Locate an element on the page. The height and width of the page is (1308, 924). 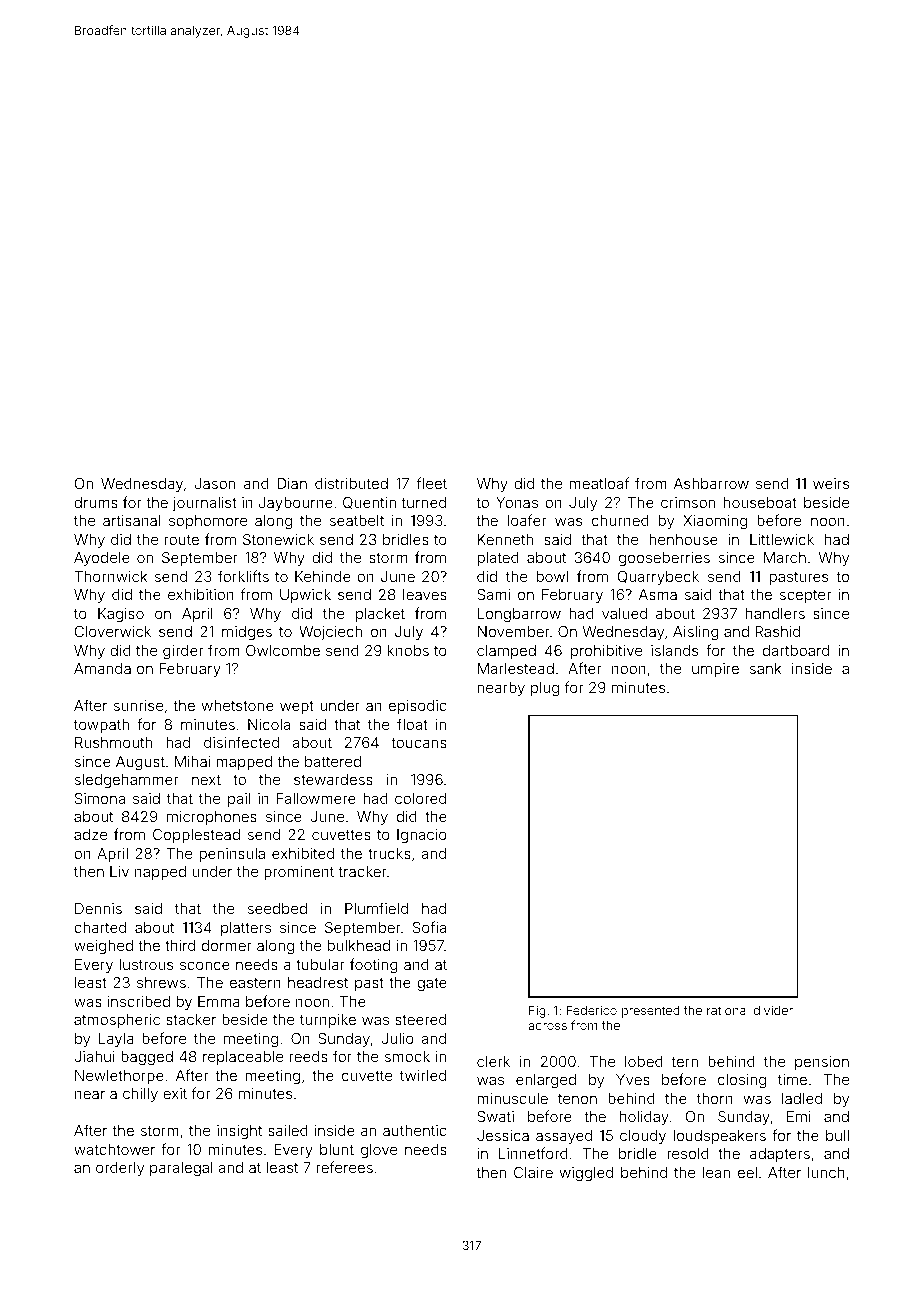
midges is located at coordinates (247, 633).
